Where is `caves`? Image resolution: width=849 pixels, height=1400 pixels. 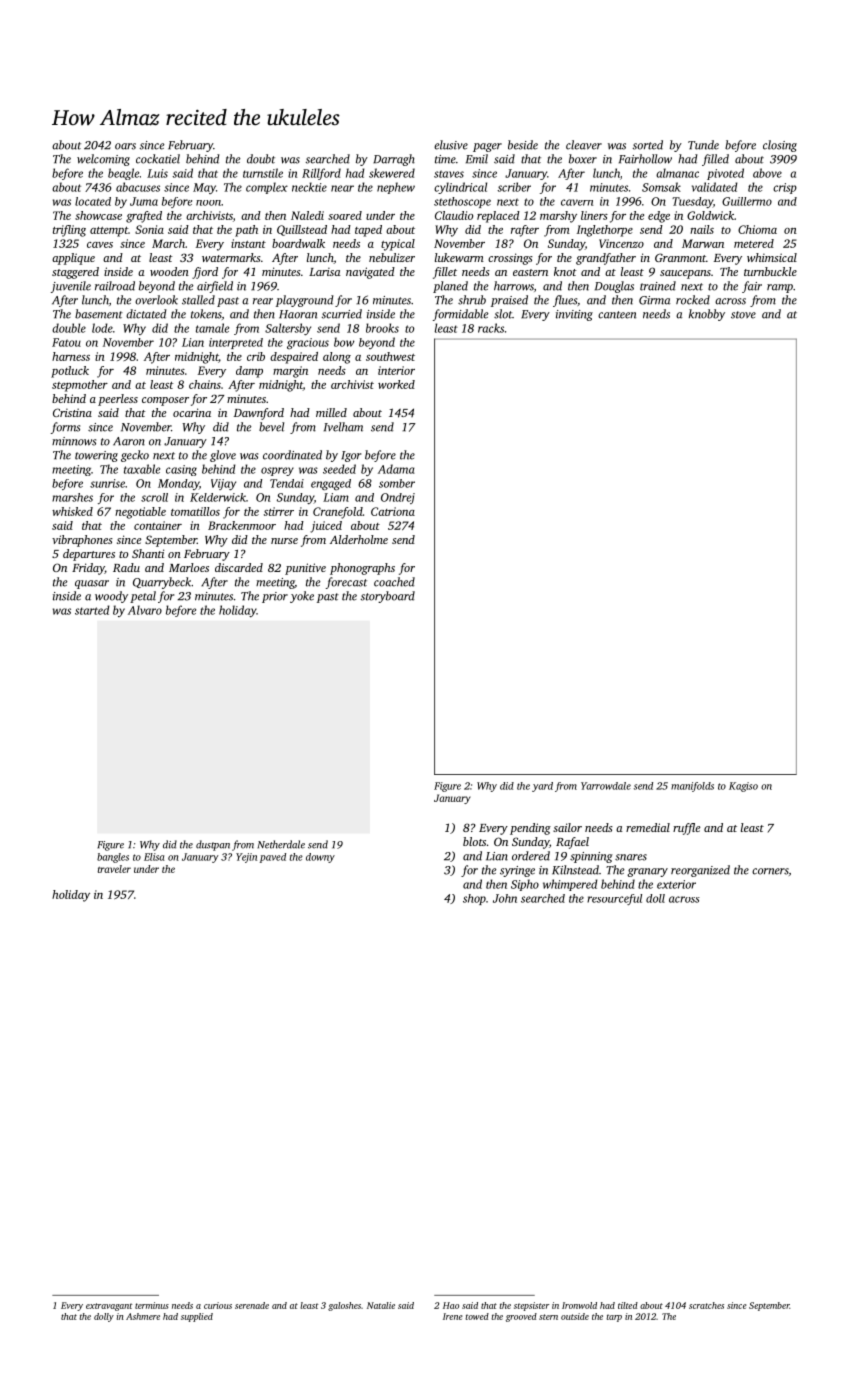
caves is located at coordinates (100, 245).
